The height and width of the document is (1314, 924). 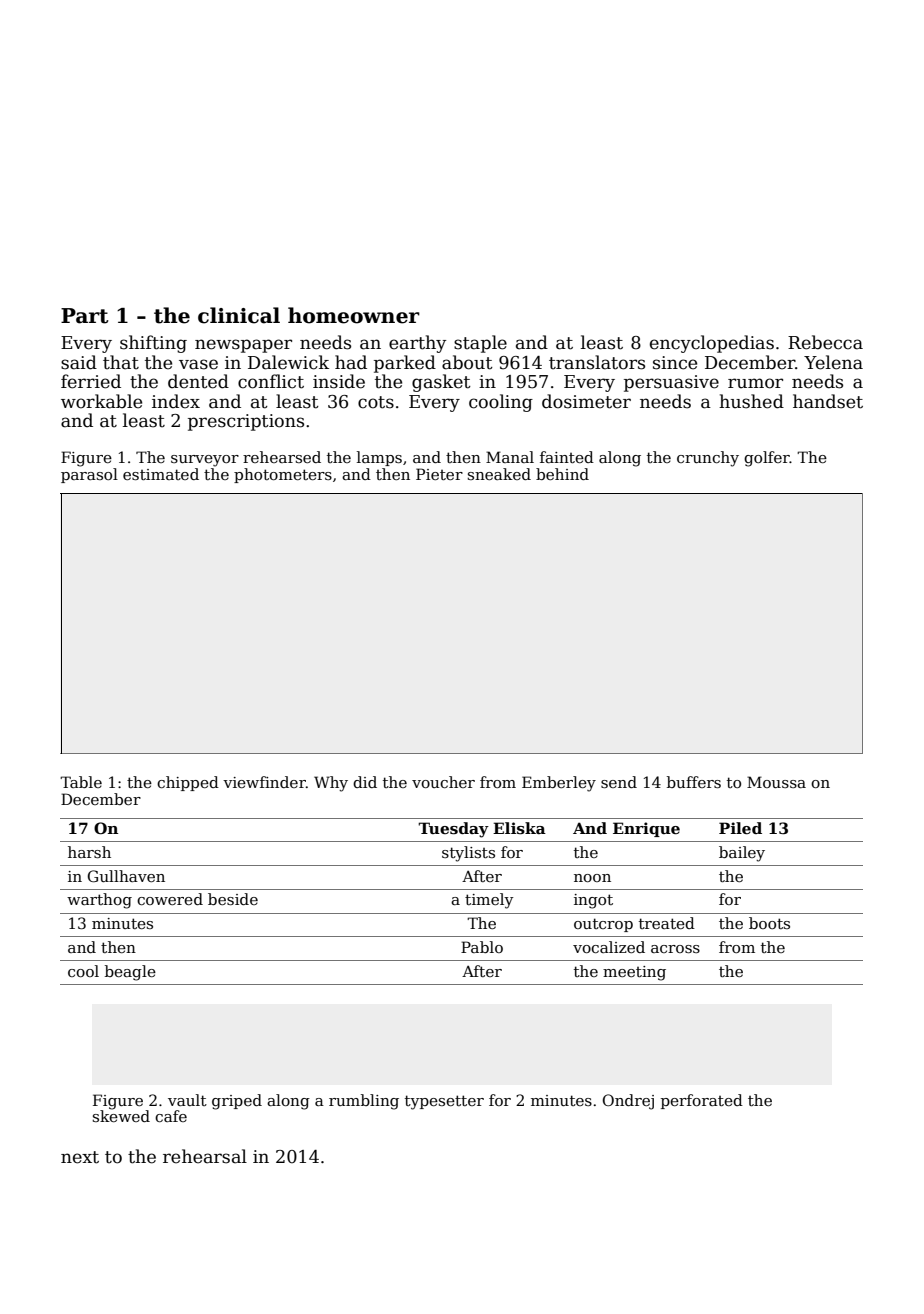 I want to click on Yelena, so click(x=833, y=362).
